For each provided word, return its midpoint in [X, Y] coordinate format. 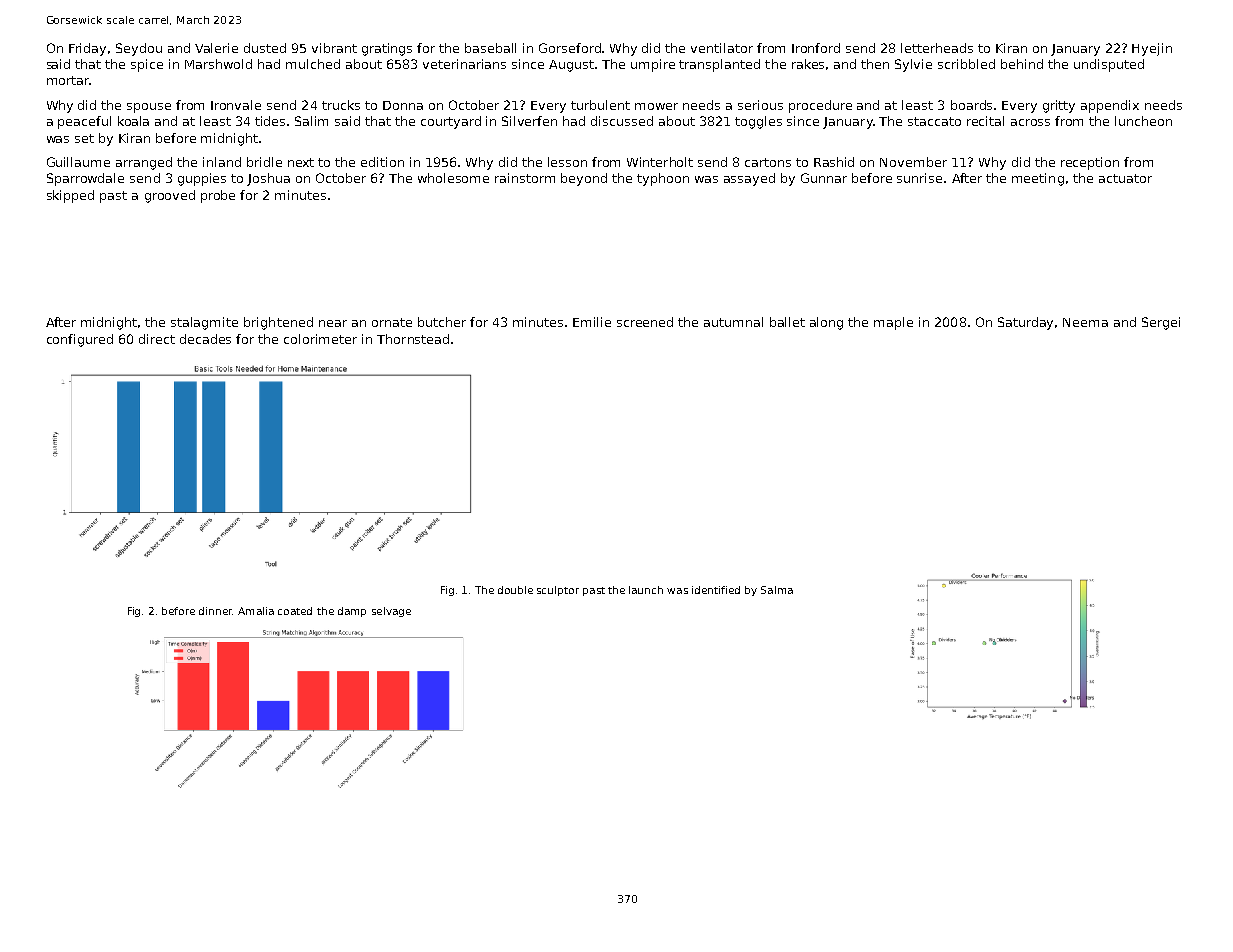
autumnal [733, 322]
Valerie [216, 48]
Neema [1085, 322]
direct [157, 339]
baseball [490, 48]
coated [295, 611]
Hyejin [1152, 49]
